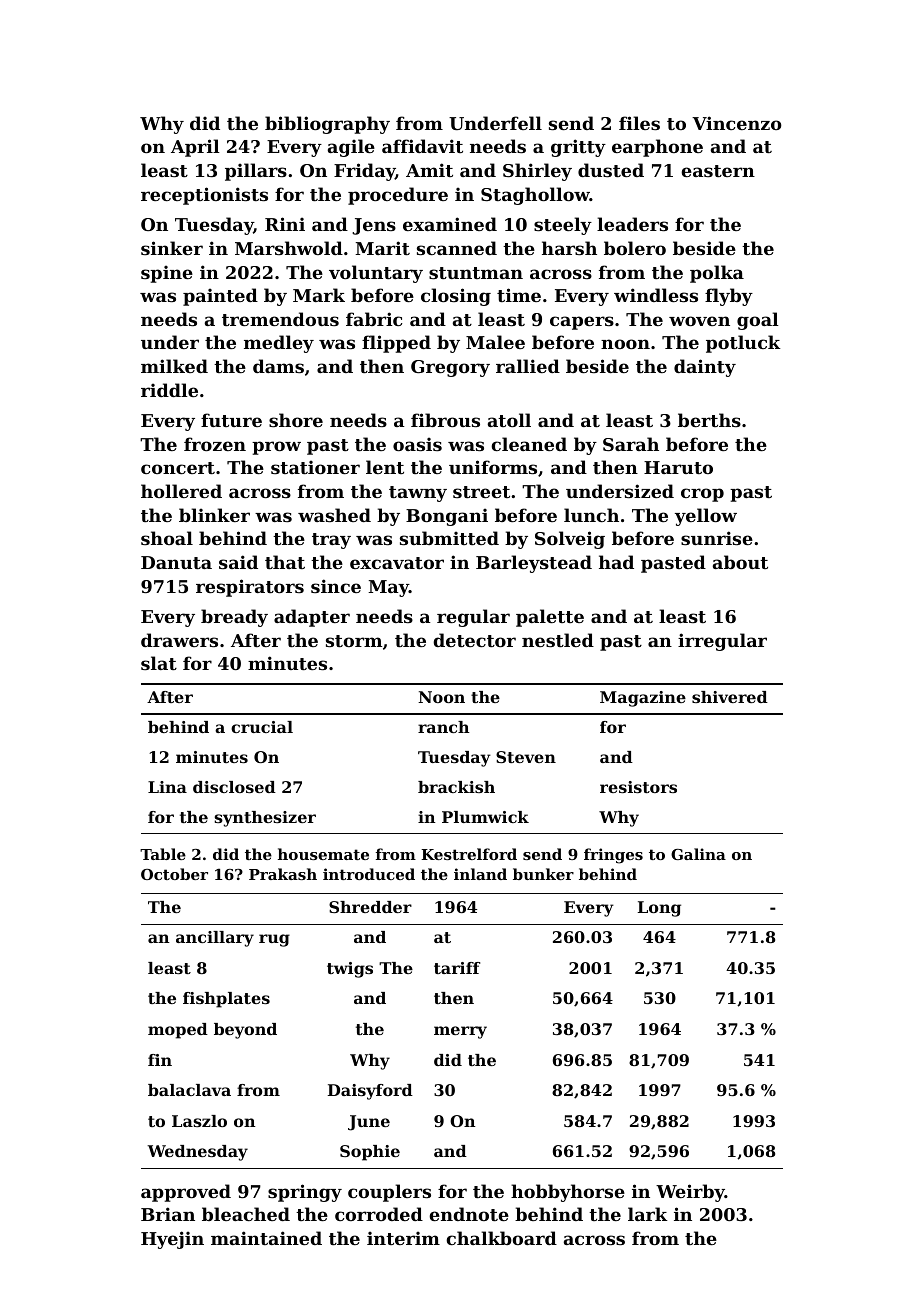  What do you see at coordinates (385, 467) in the page?
I see `lent` at bounding box center [385, 467].
